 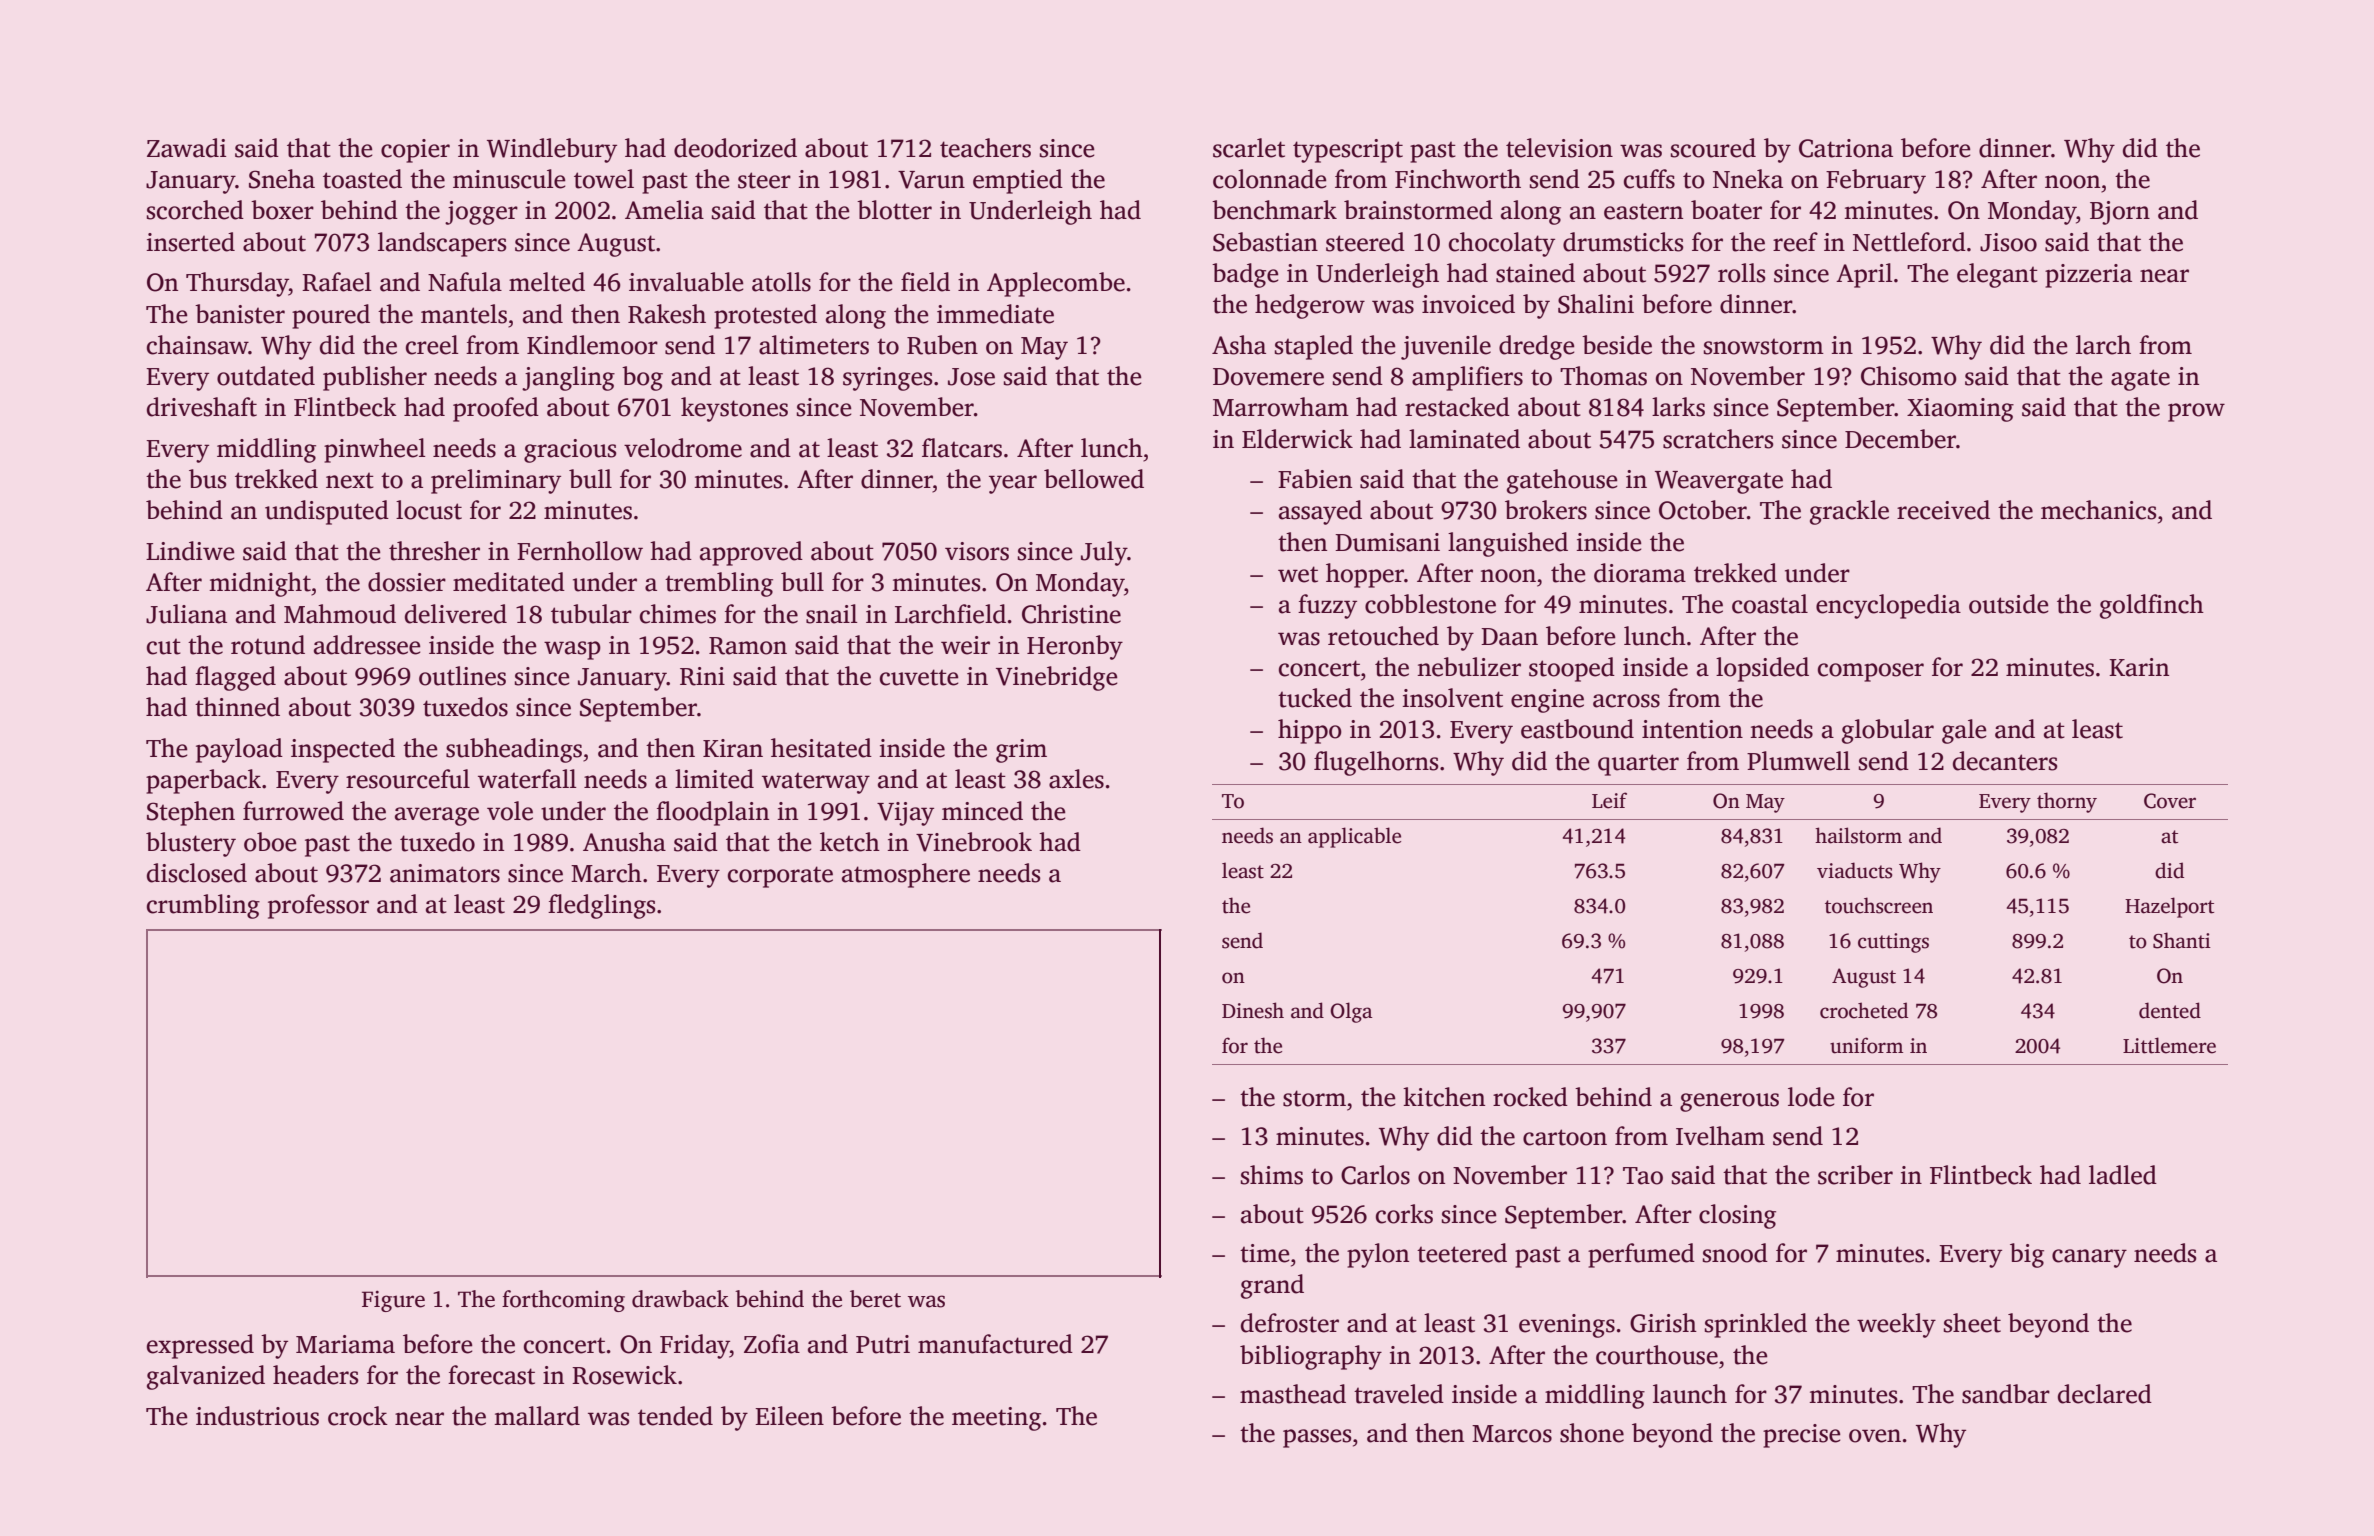 What do you see at coordinates (1315, 698) in the screenshot?
I see `tucked` at bounding box center [1315, 698].
